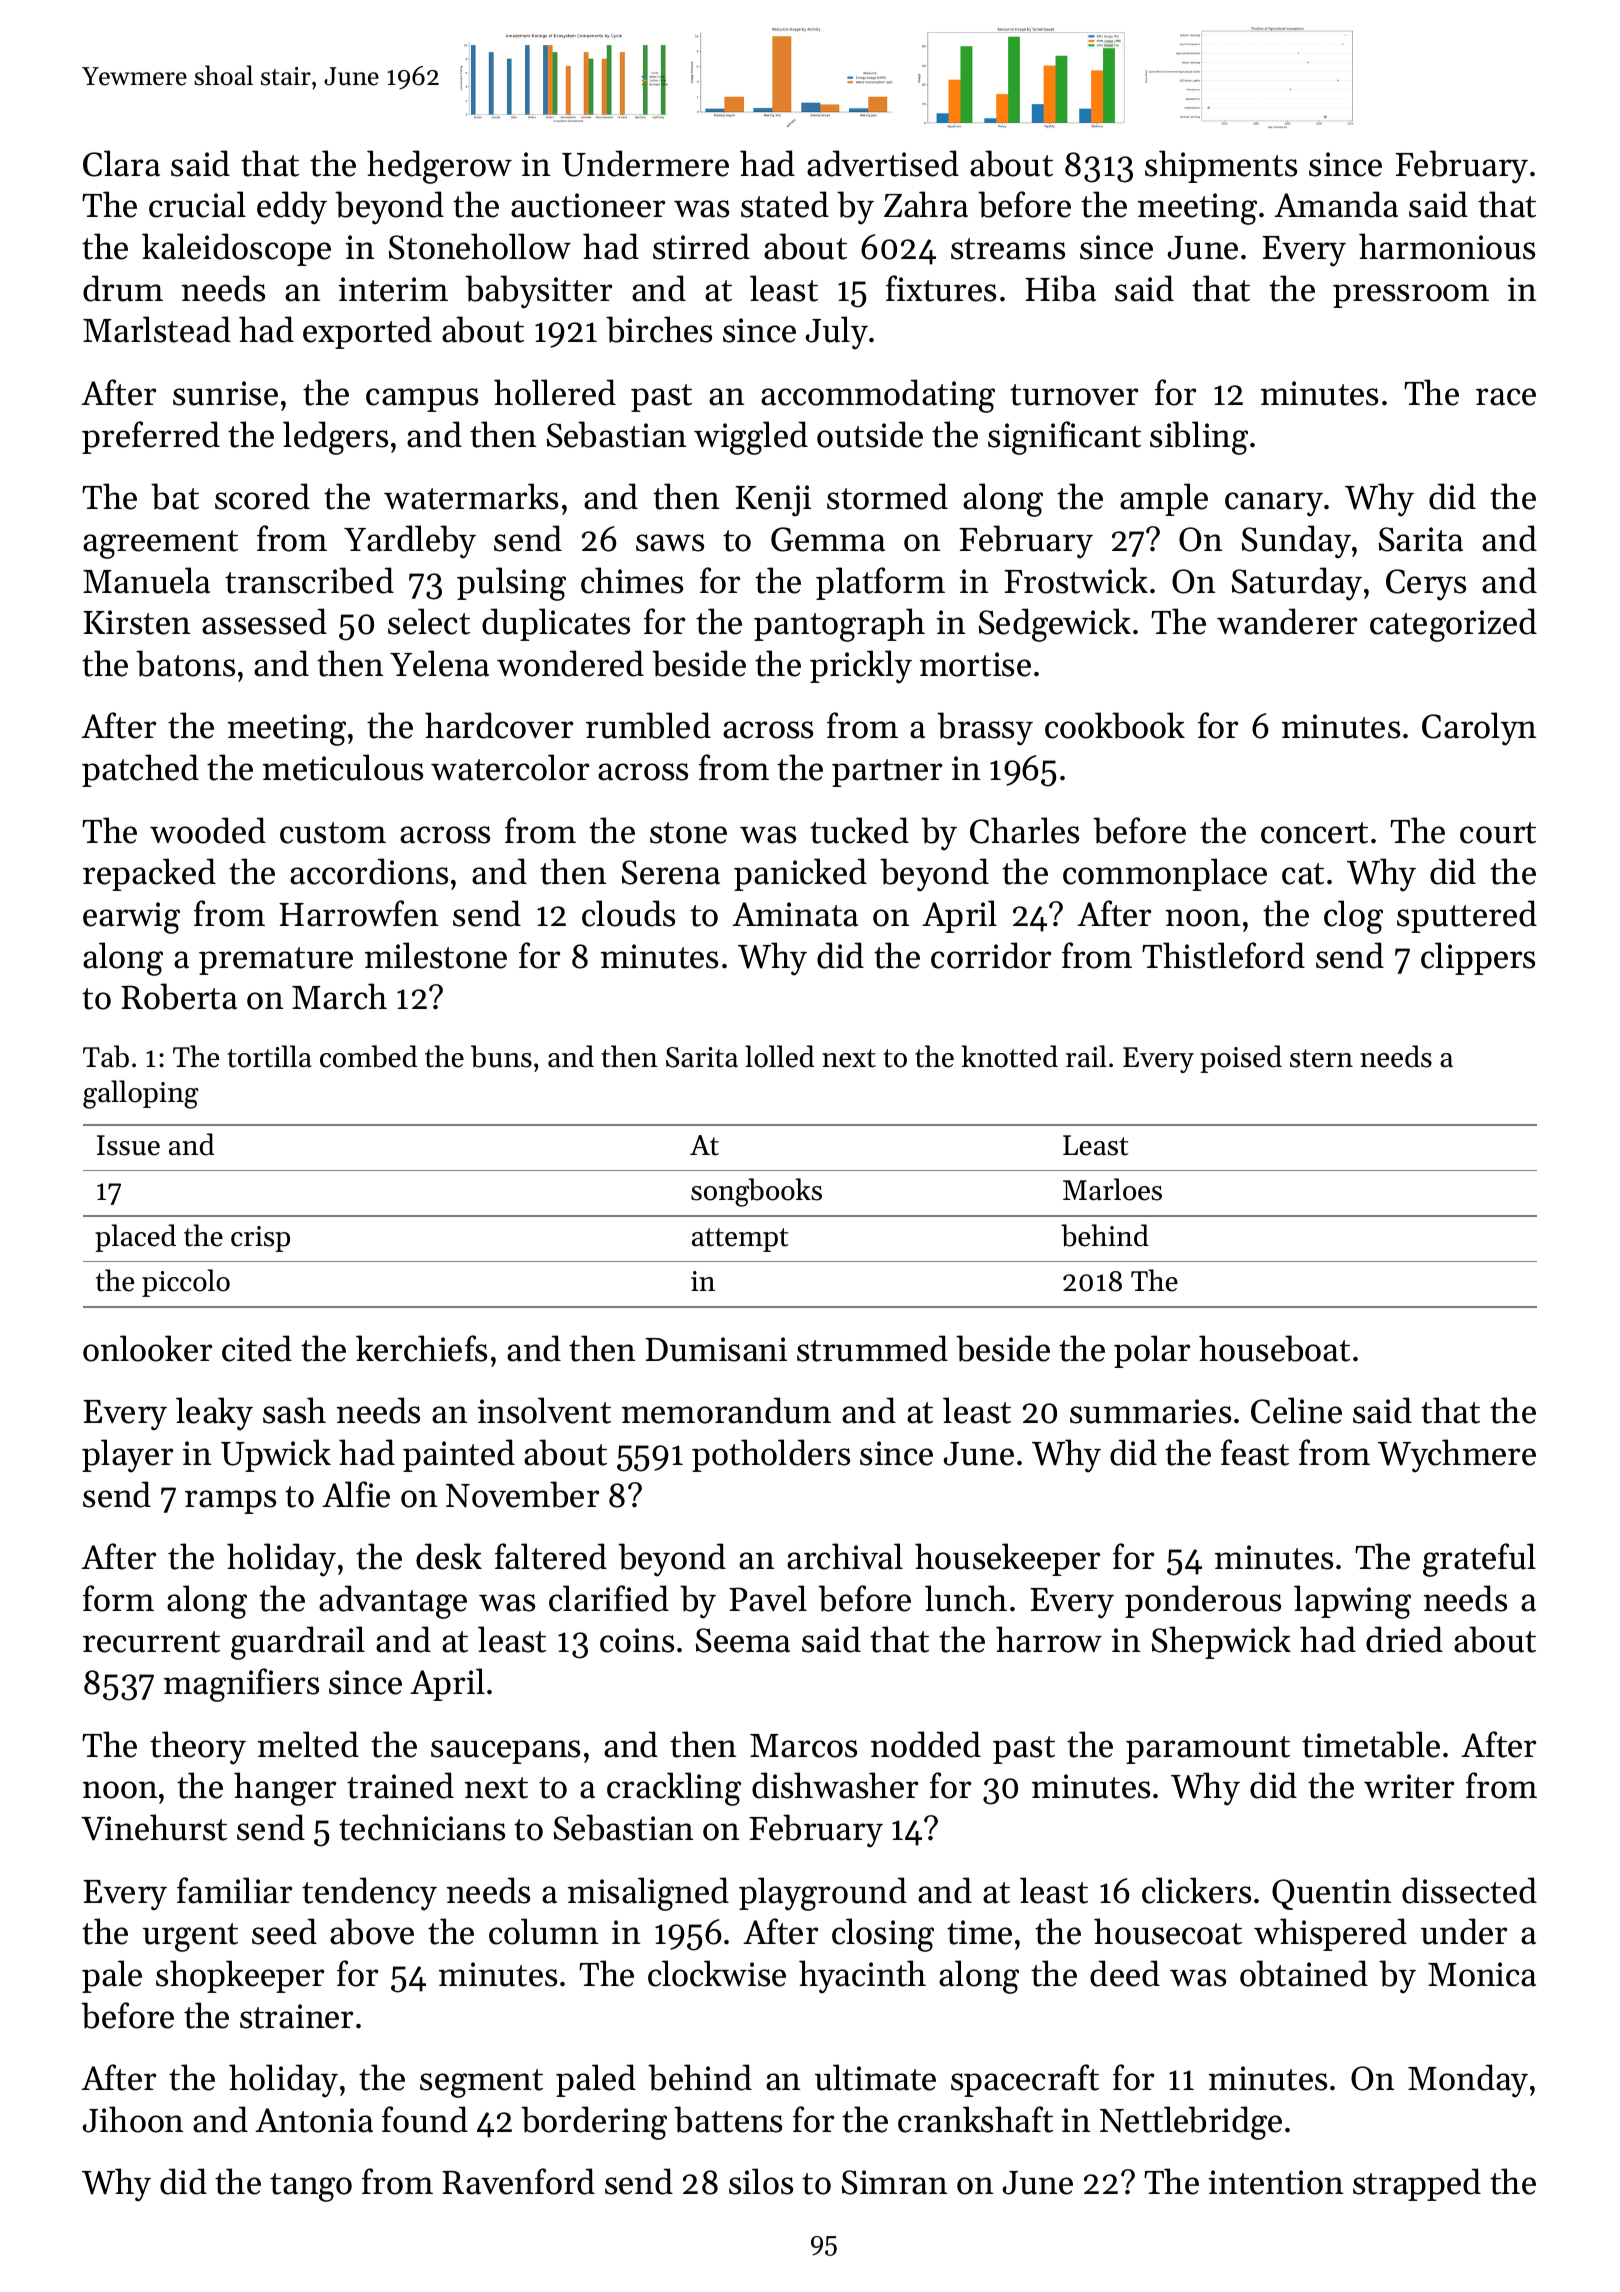 This page has width=1620, height=2292. What do you see at coordinates (1165, 874) in the page?
I see `commonplace` at bounding box center [1165, 874].
